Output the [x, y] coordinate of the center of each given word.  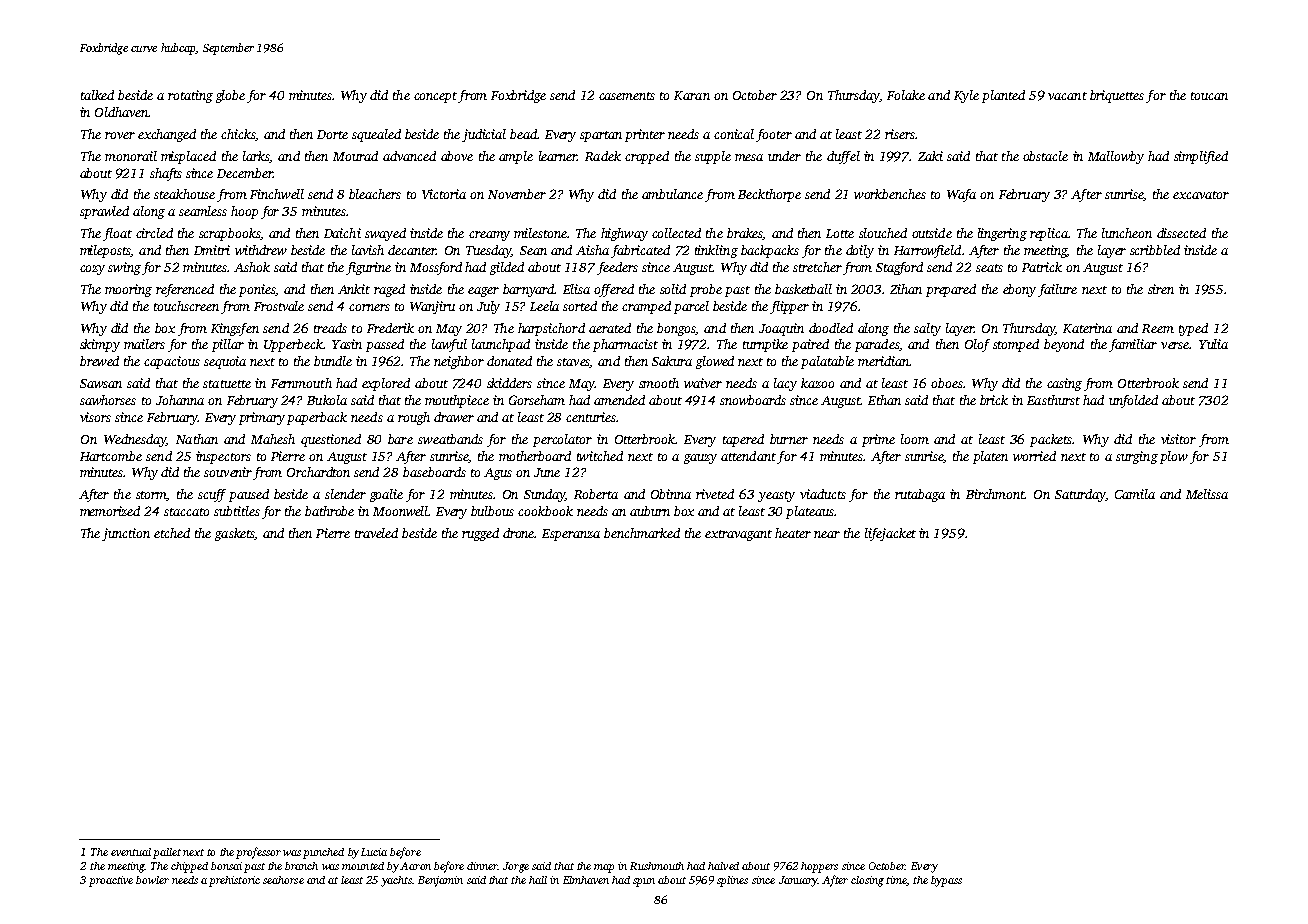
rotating [190, 96]
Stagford [899, 268]
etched [172, 533]
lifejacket [890, 534]
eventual [131, 852]
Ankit [354, 289]
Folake [906, 95]
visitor [1178, 439]
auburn [650, 511]
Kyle [966, 96]
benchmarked [642, 533]
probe [706, 290]
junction [126, 534]
